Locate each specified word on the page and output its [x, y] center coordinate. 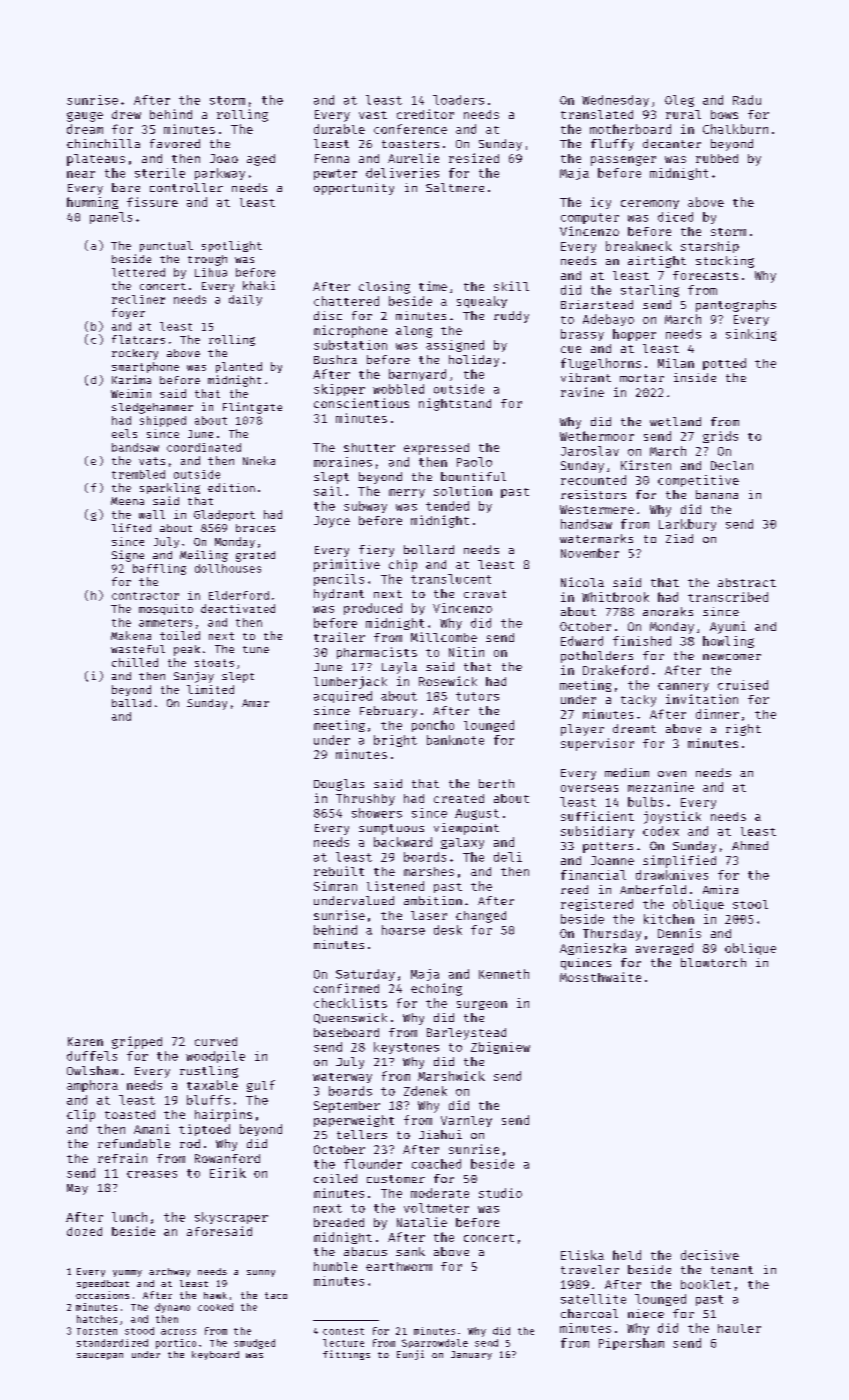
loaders [458, 100]
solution [463, 491]
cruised [743, 685]
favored [175, 143]
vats [152, 461]
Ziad [679, 538]
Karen [85, 1041]
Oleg [679, 101]
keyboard [215, 1355]
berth [496, 783]
